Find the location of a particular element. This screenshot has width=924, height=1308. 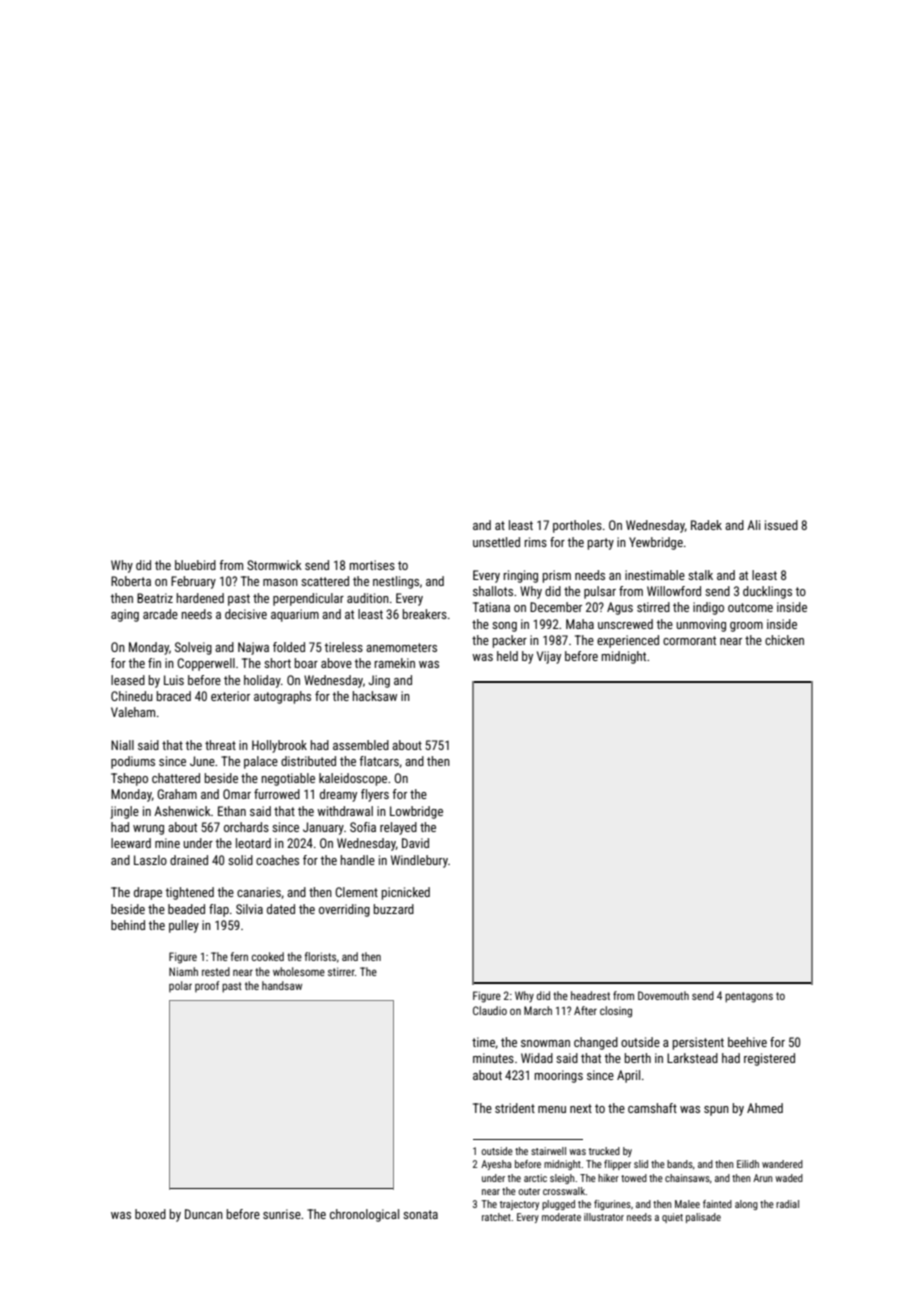

behind is located at coordinates (128, 925).
